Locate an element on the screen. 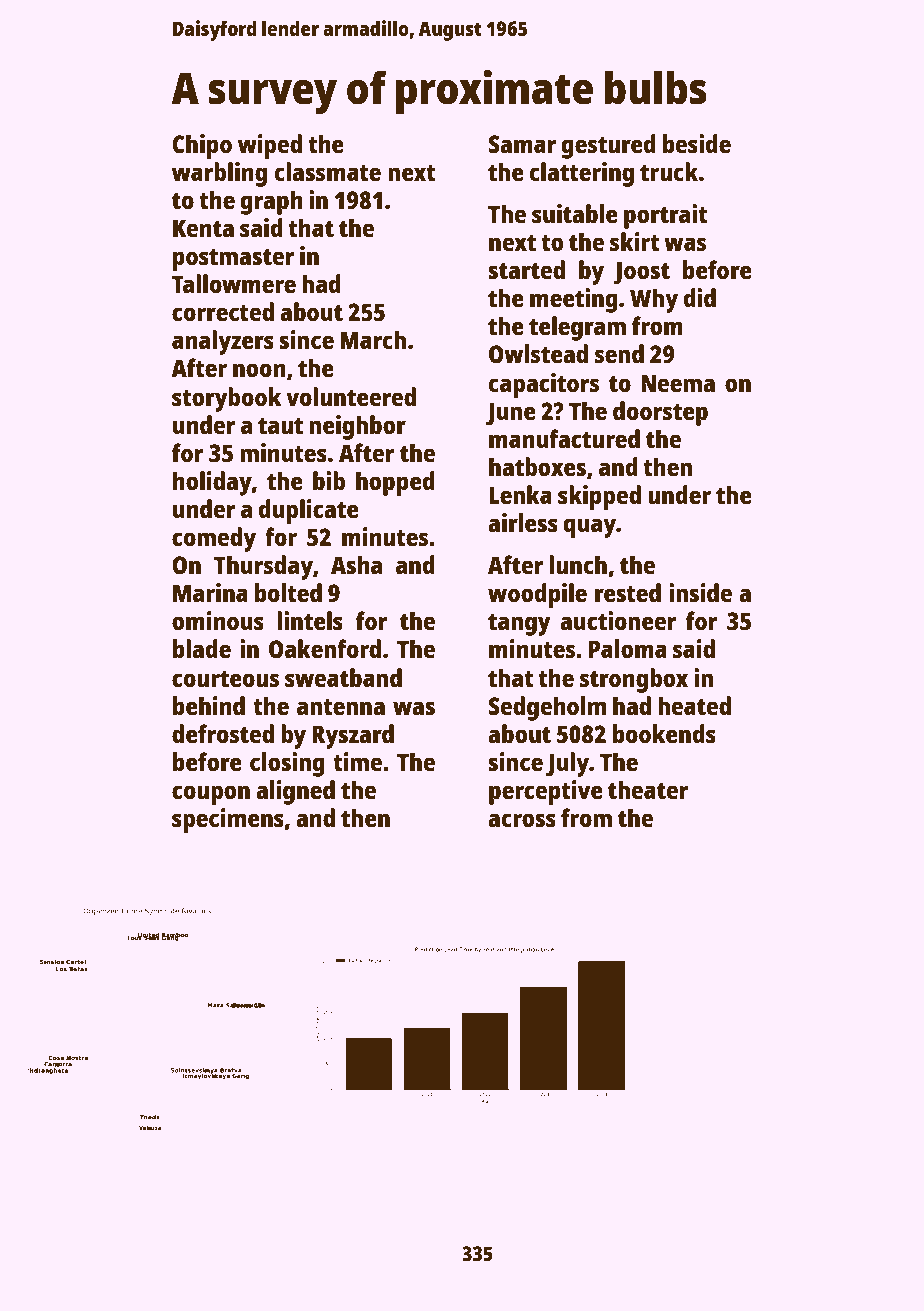  volunteered is located at coordinates (351, 396).
